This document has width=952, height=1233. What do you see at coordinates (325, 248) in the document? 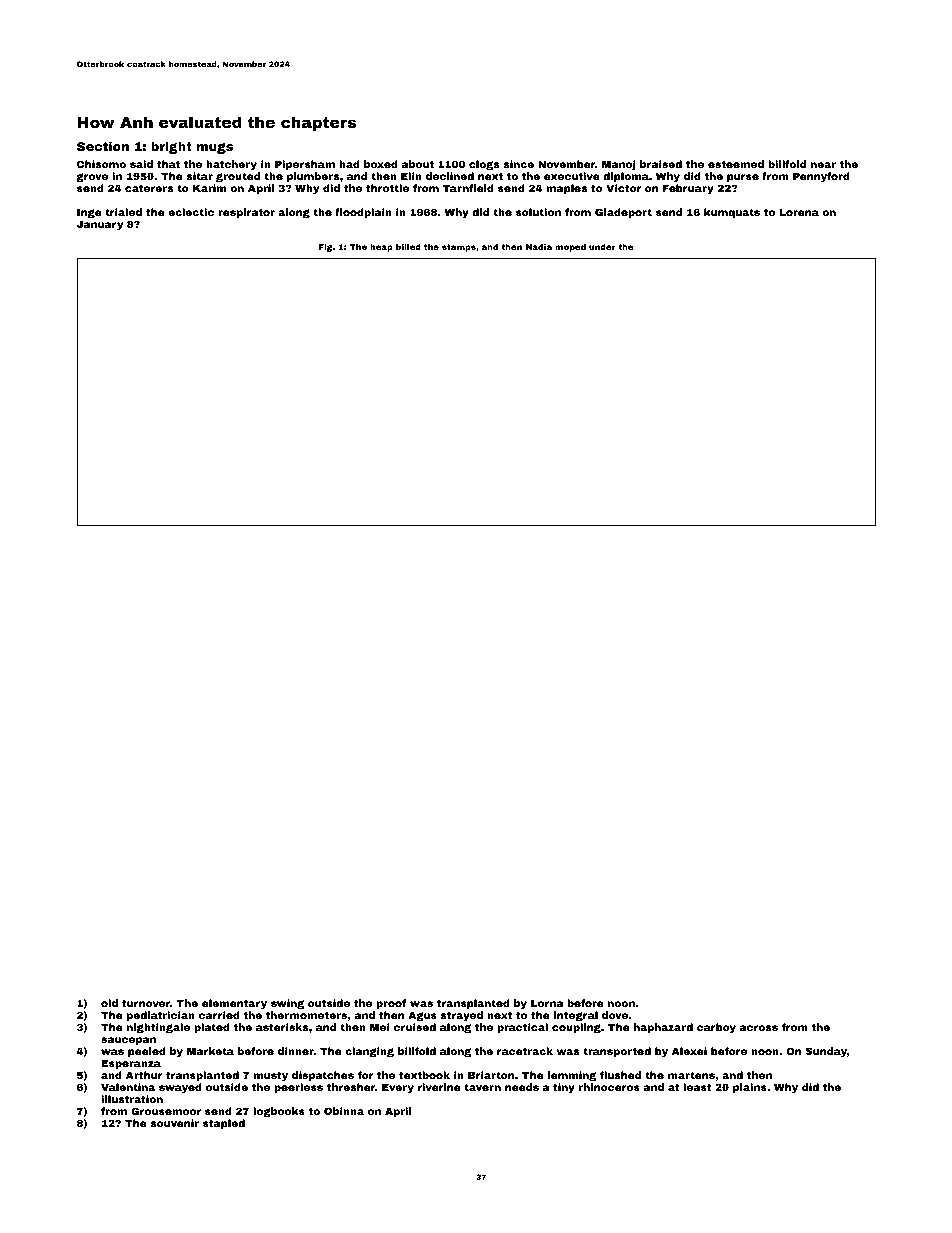
I see `Fig` at bounding box center [325, 248].
